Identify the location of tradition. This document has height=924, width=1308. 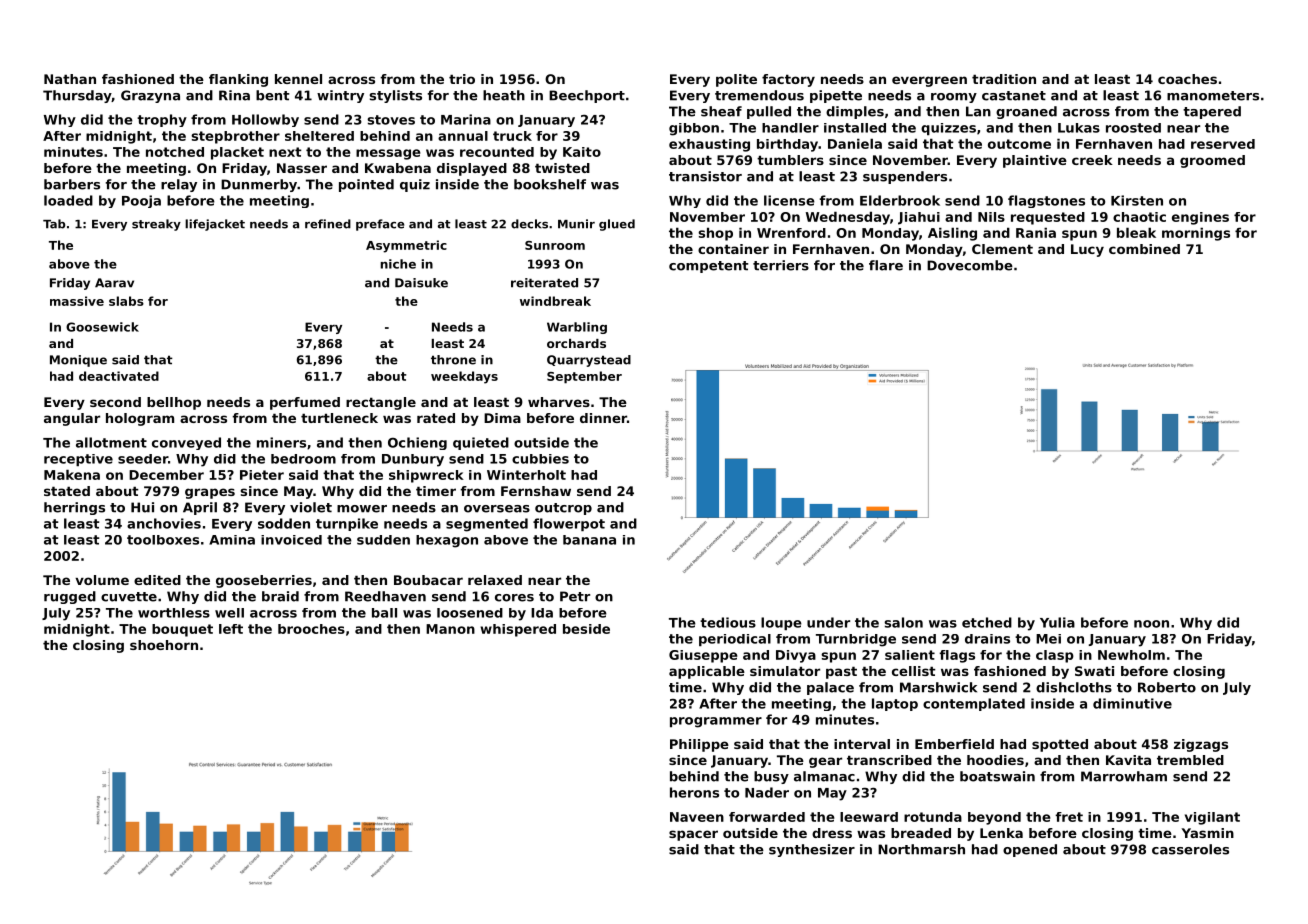
(1004, 79).
